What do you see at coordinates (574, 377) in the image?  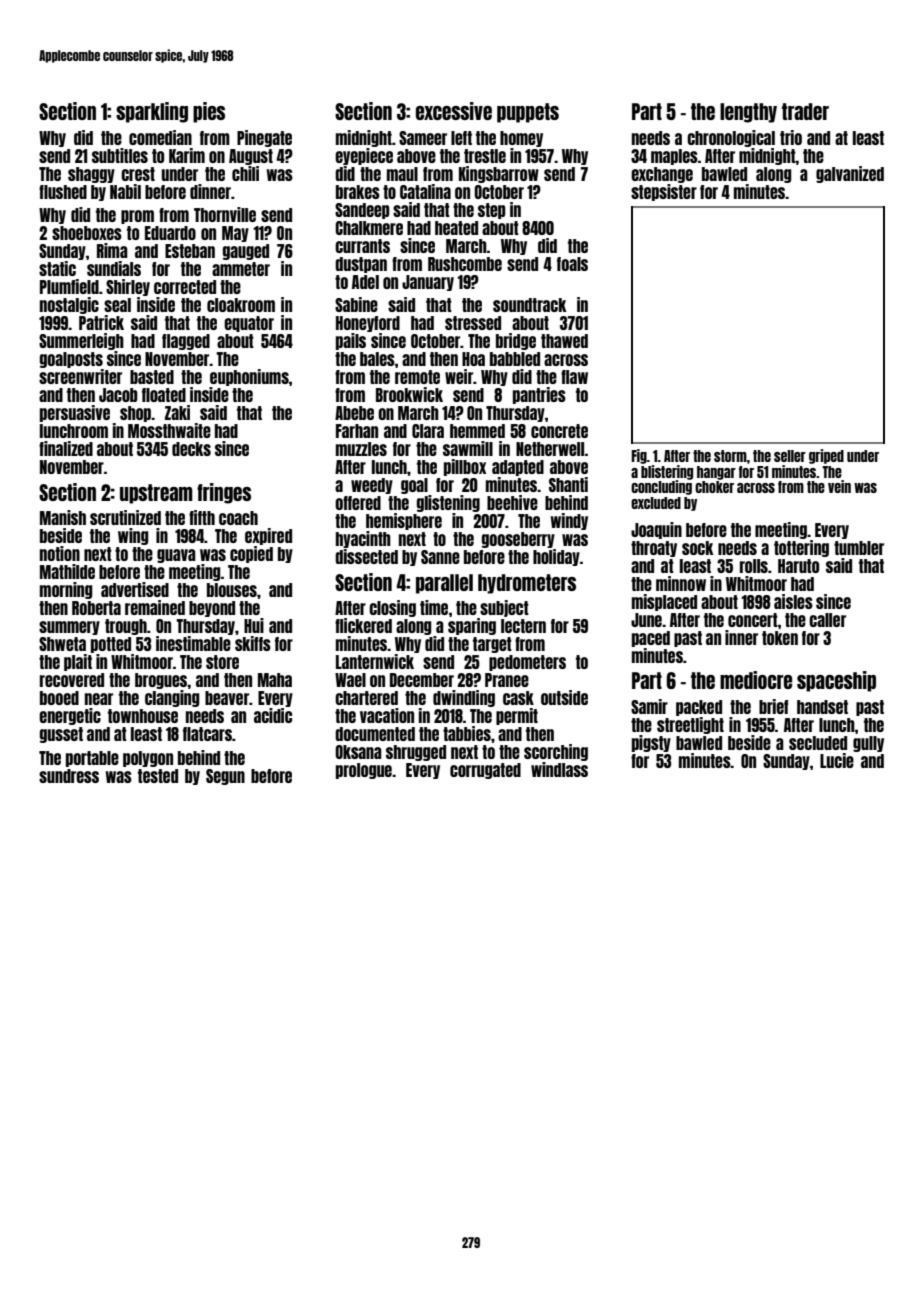 I see `flaw` at bounding box center [574, 377].
